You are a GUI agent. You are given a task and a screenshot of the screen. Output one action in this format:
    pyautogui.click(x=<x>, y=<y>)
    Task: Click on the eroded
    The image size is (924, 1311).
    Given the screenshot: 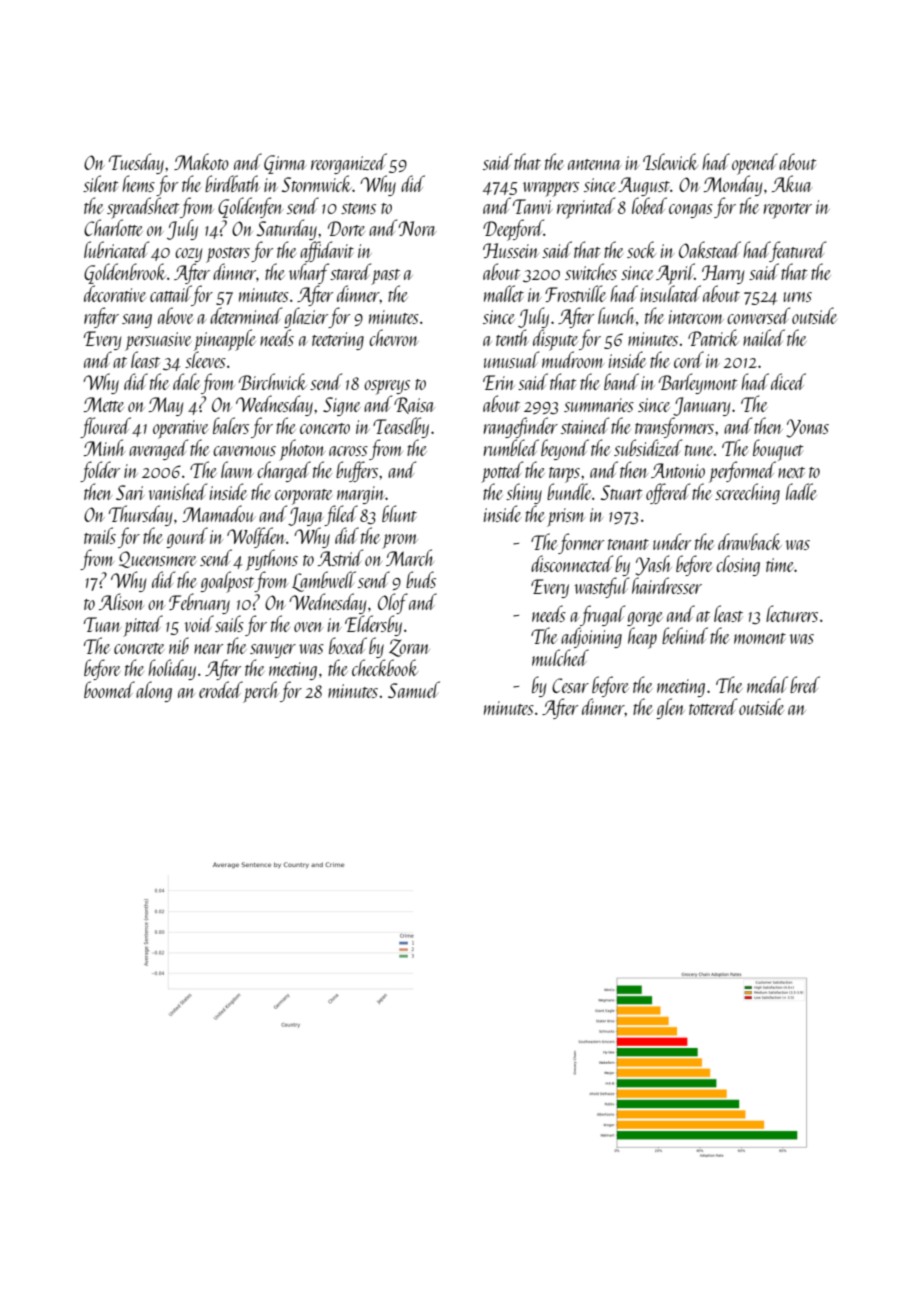 What is the action you would take?
    pyautogui.click(x=221, y=689)
